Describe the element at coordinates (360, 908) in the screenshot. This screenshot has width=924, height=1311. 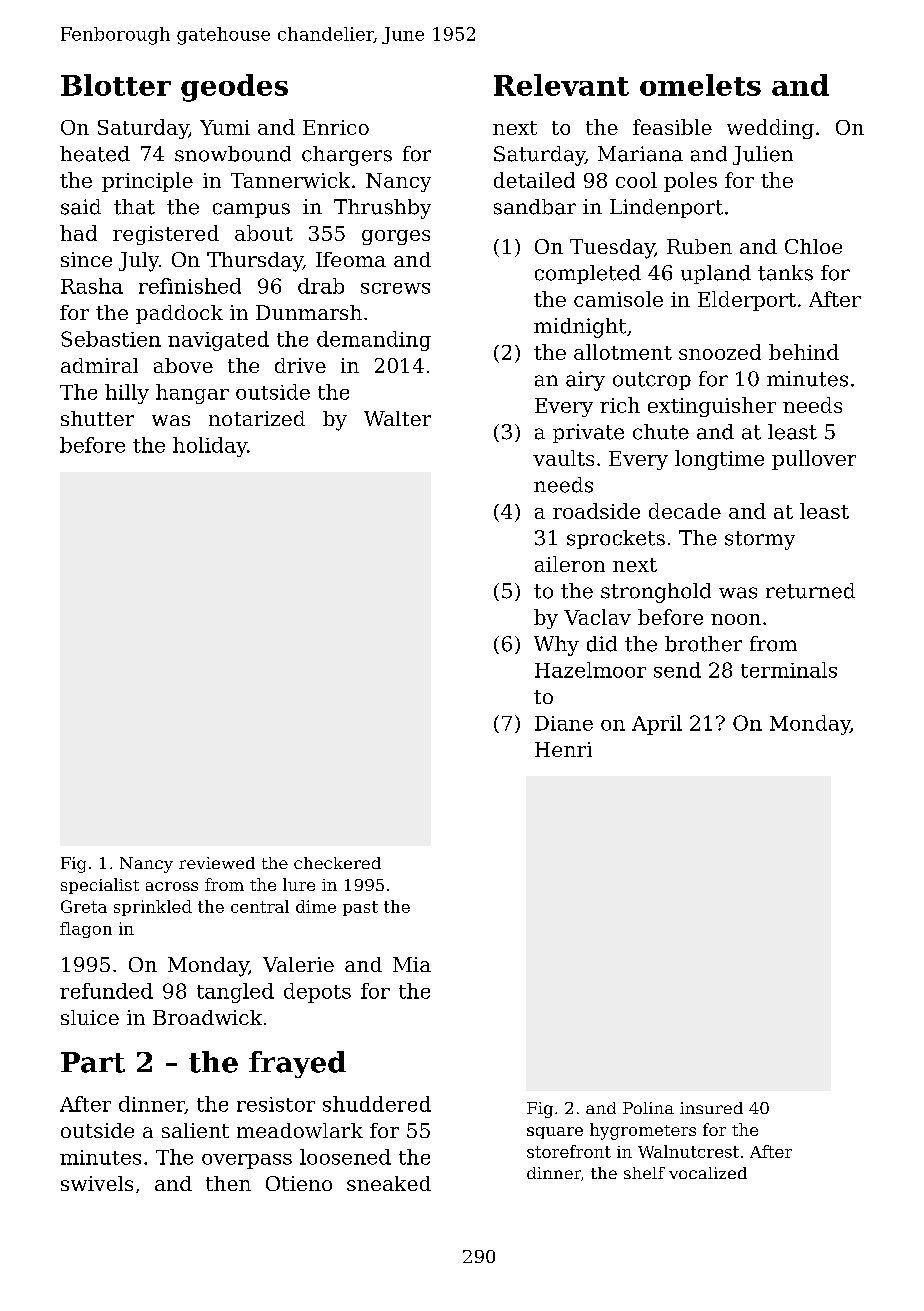
I see `past` at that location.
